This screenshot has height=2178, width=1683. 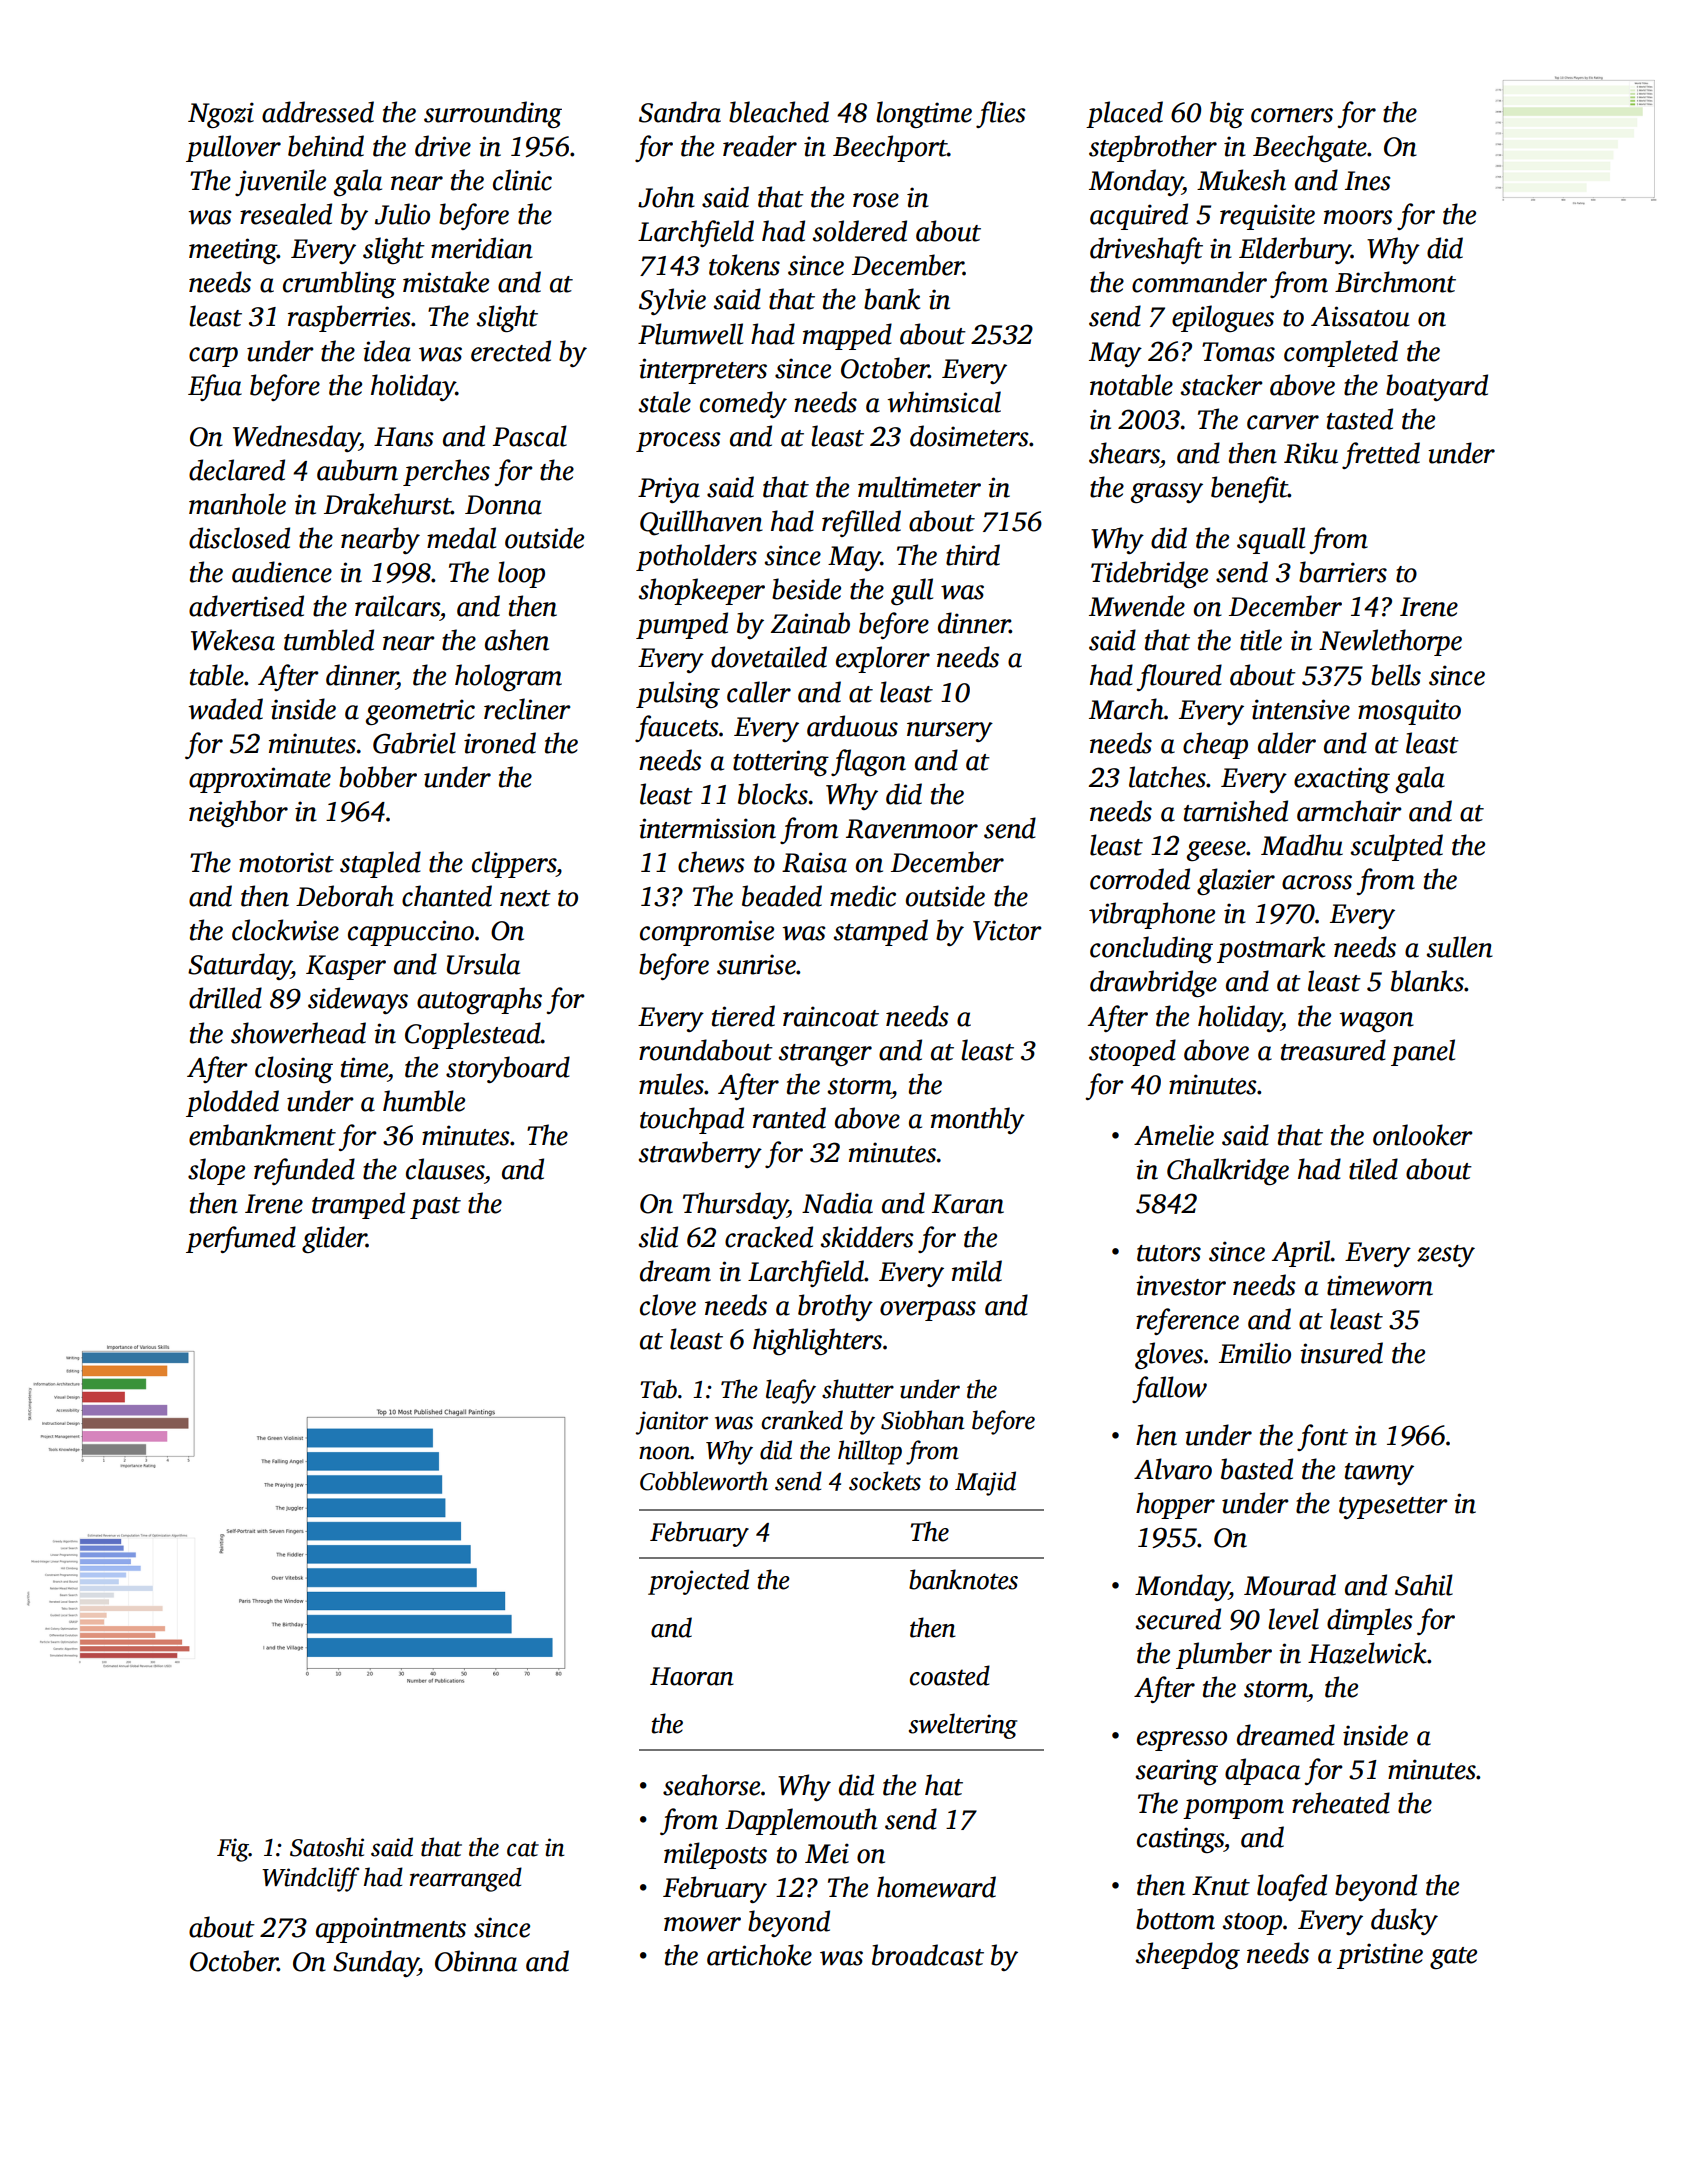 What do you see at coordinates (692, 1676) in the screenshot?
I see `Haoran` at bounding box center [692, 1676].
